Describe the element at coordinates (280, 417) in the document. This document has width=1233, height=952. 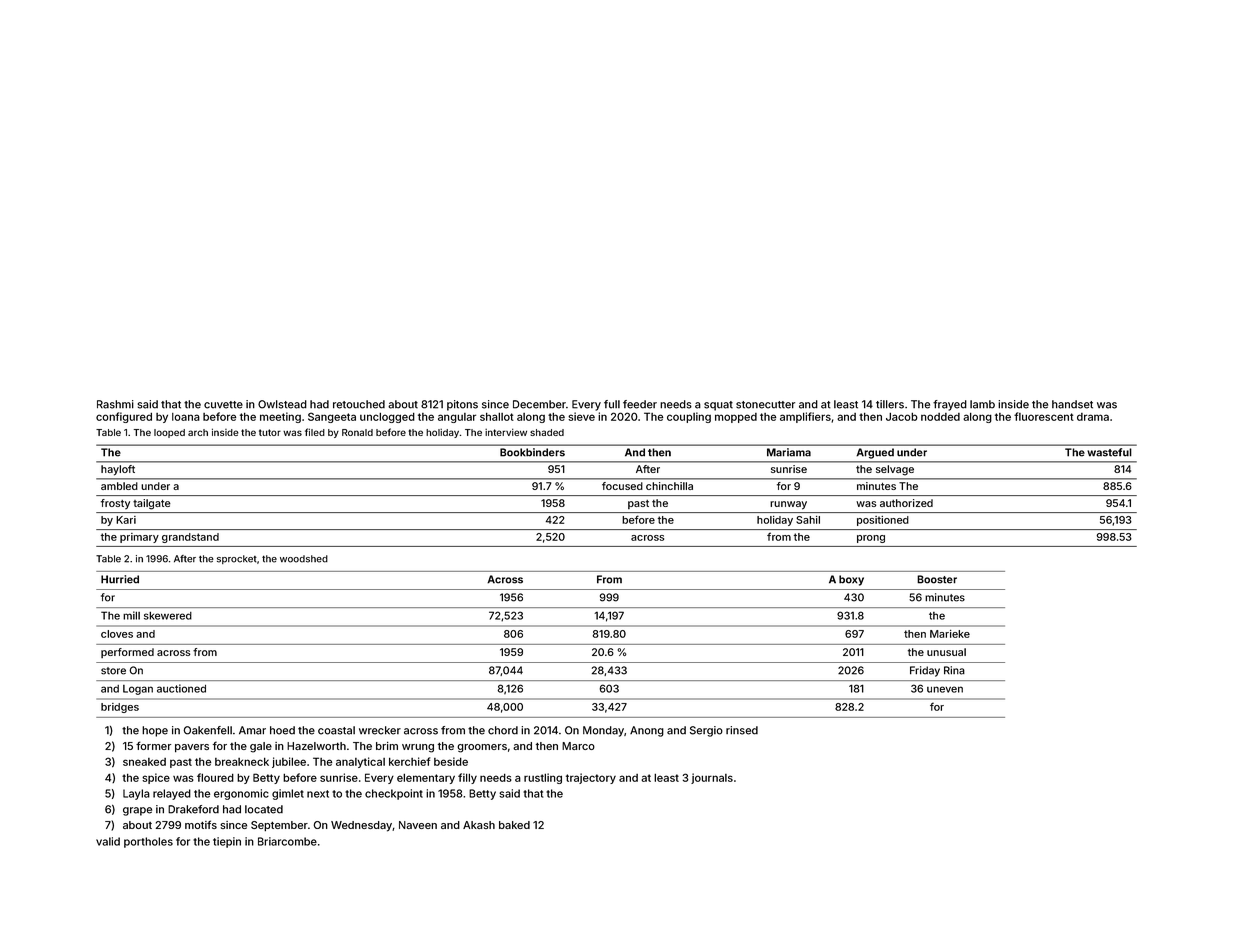
I see `meeting` at that location.
